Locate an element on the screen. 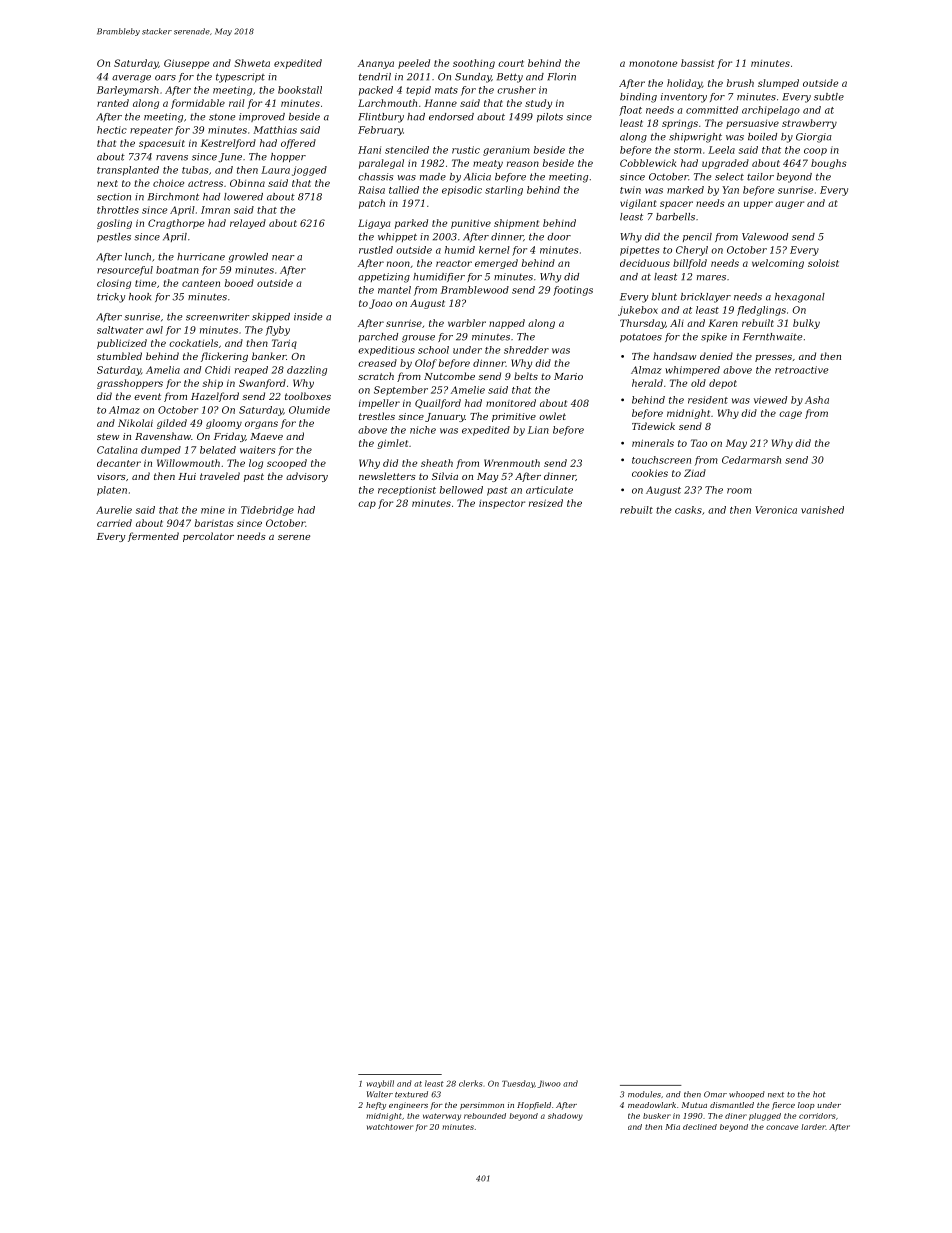  casks is located at coordinates (688, 510).
